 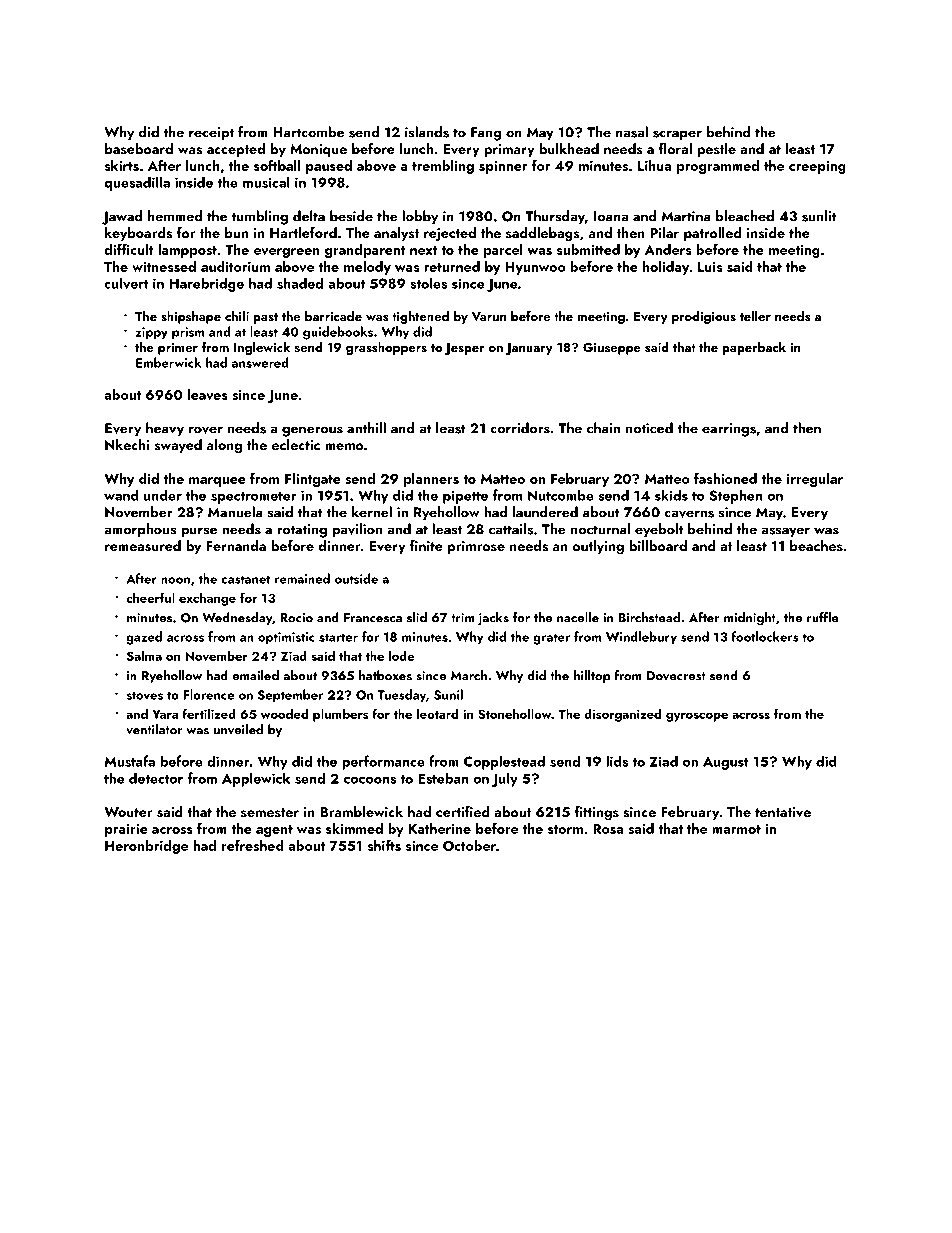 I want to click on Mustafa, so click(x=130, y=761).
